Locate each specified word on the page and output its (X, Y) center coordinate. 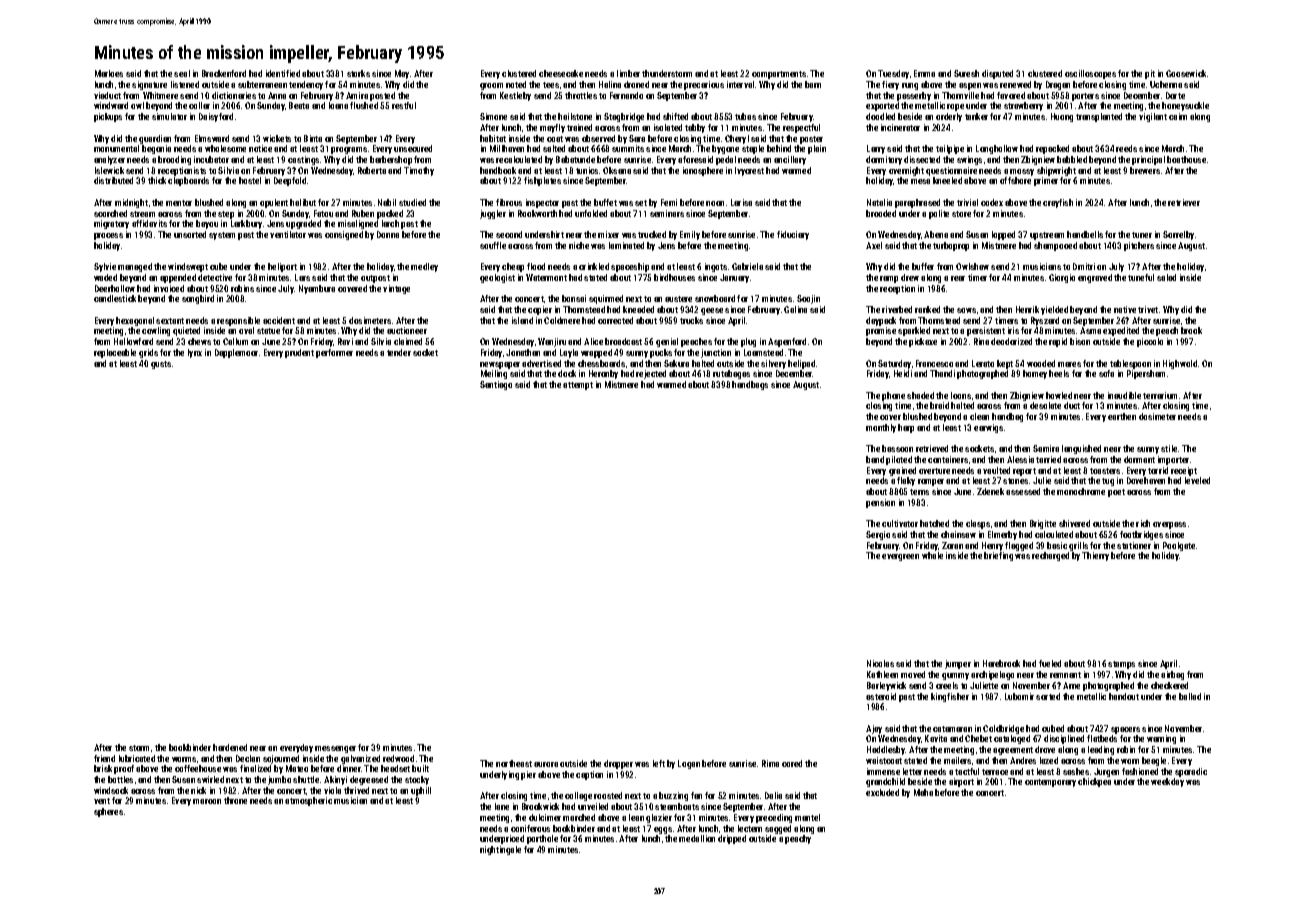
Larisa (741, 202)
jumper (958, 664)
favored (1011, 95)
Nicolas (880, 663)
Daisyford (216, 117)
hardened (230, 747)
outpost (375, 279)
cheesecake (561, 73)
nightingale (500, 850)
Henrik (1027, 309)
